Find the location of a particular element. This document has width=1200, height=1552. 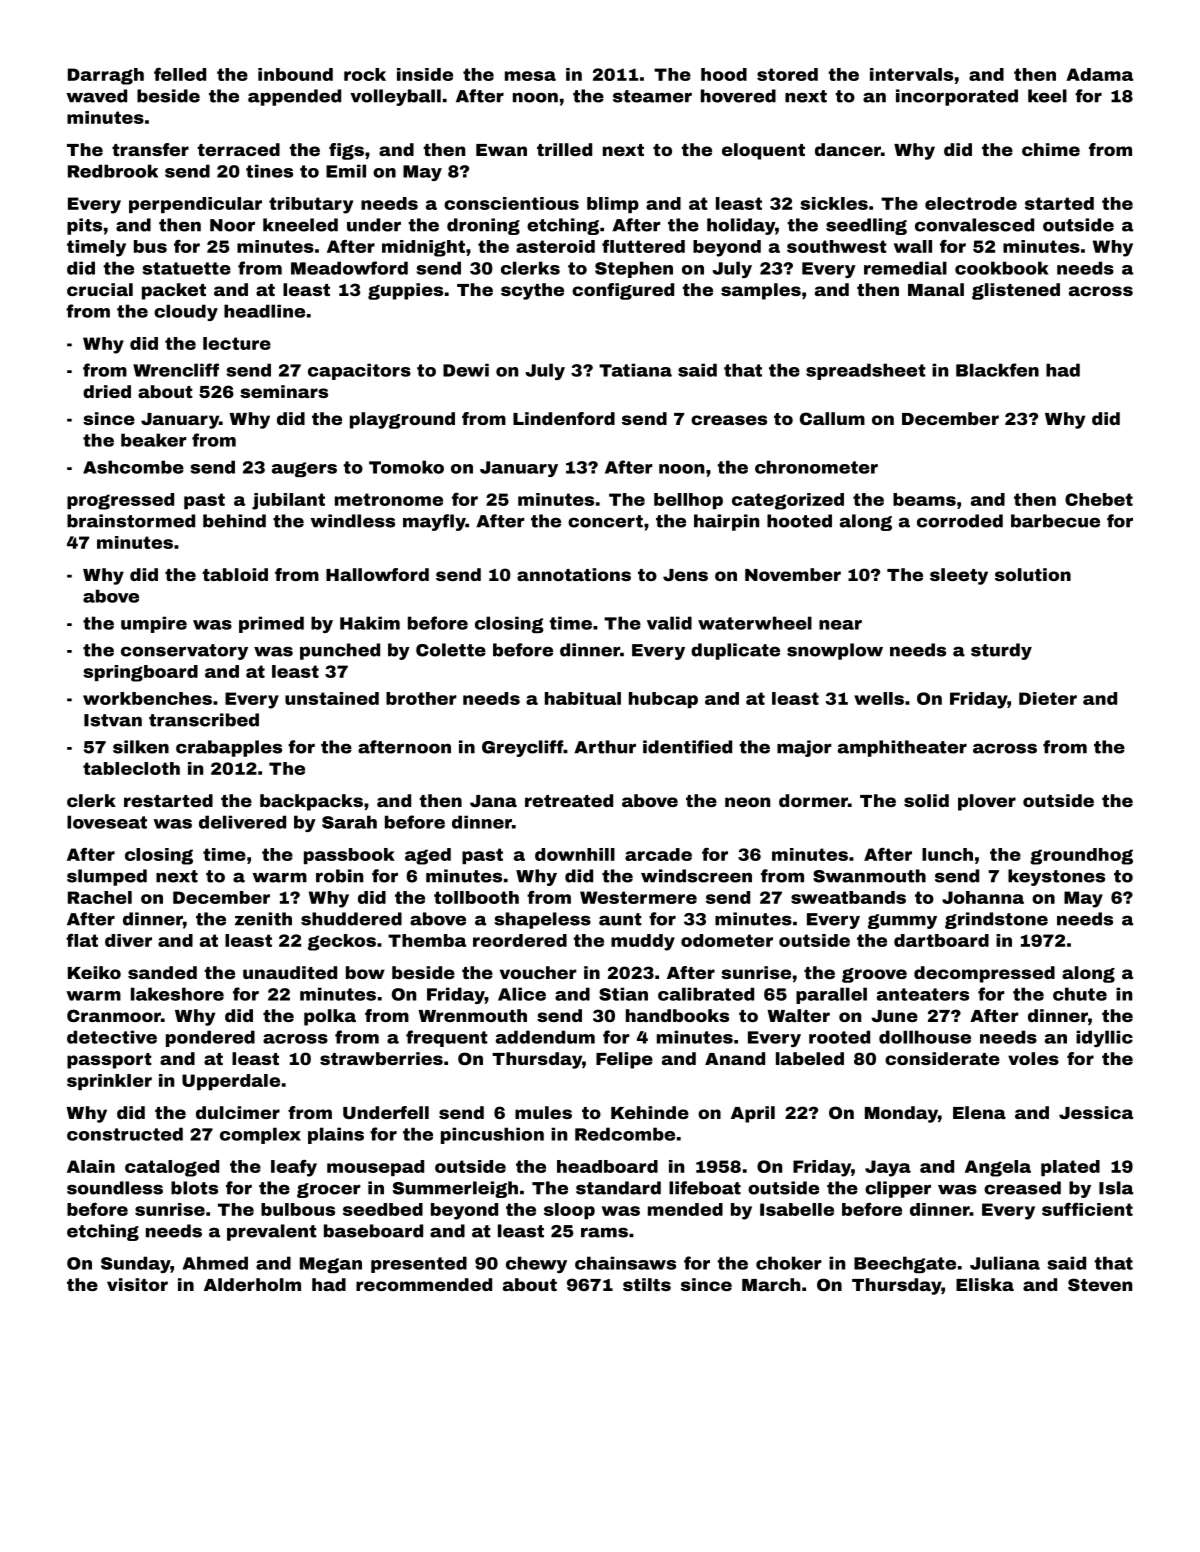

Megan is located at coordinates (331, 1265).
